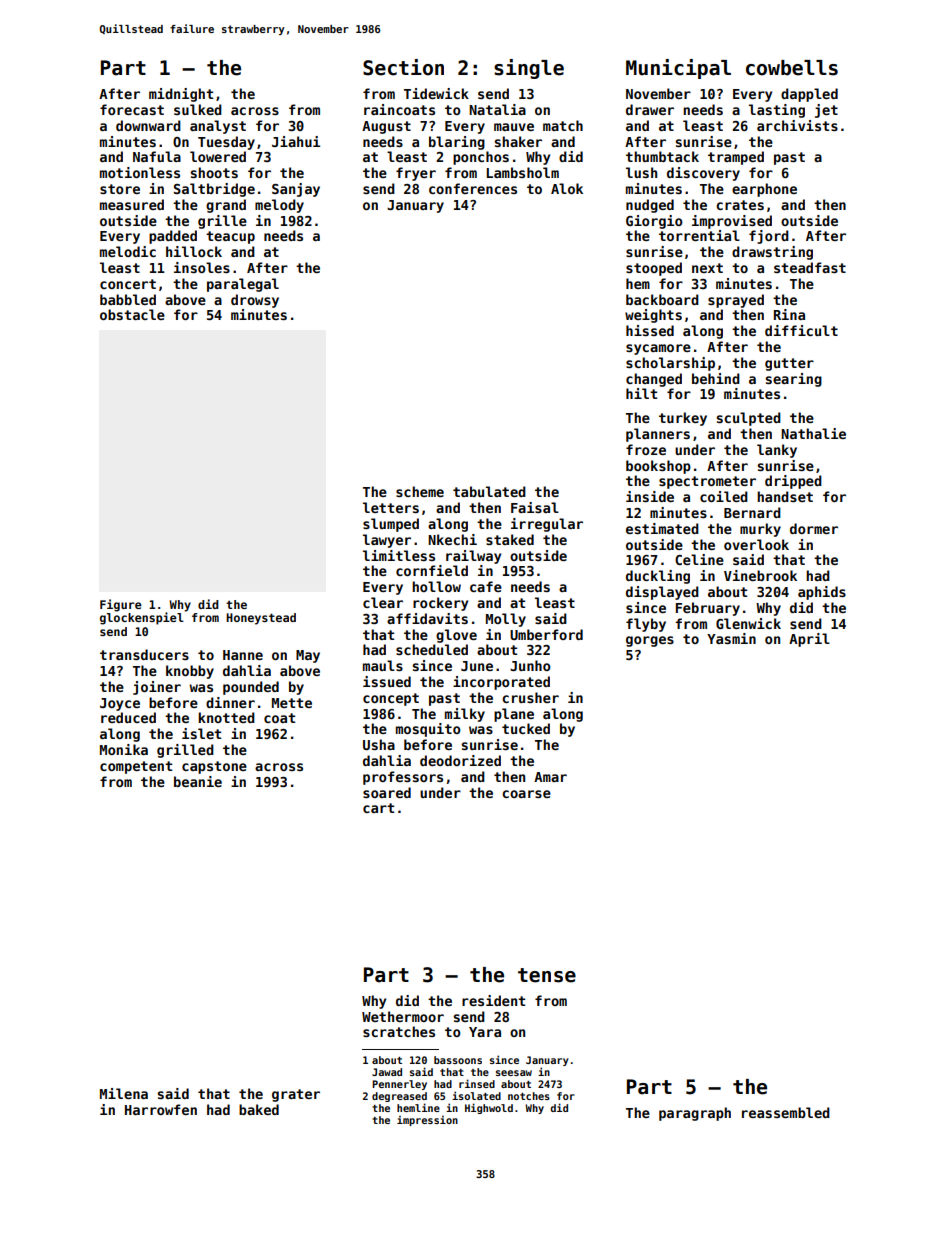 This document has height=1233, width=952. Describe the element at coordinates (255, 301) in the document. I see `drowsy` at that location.
